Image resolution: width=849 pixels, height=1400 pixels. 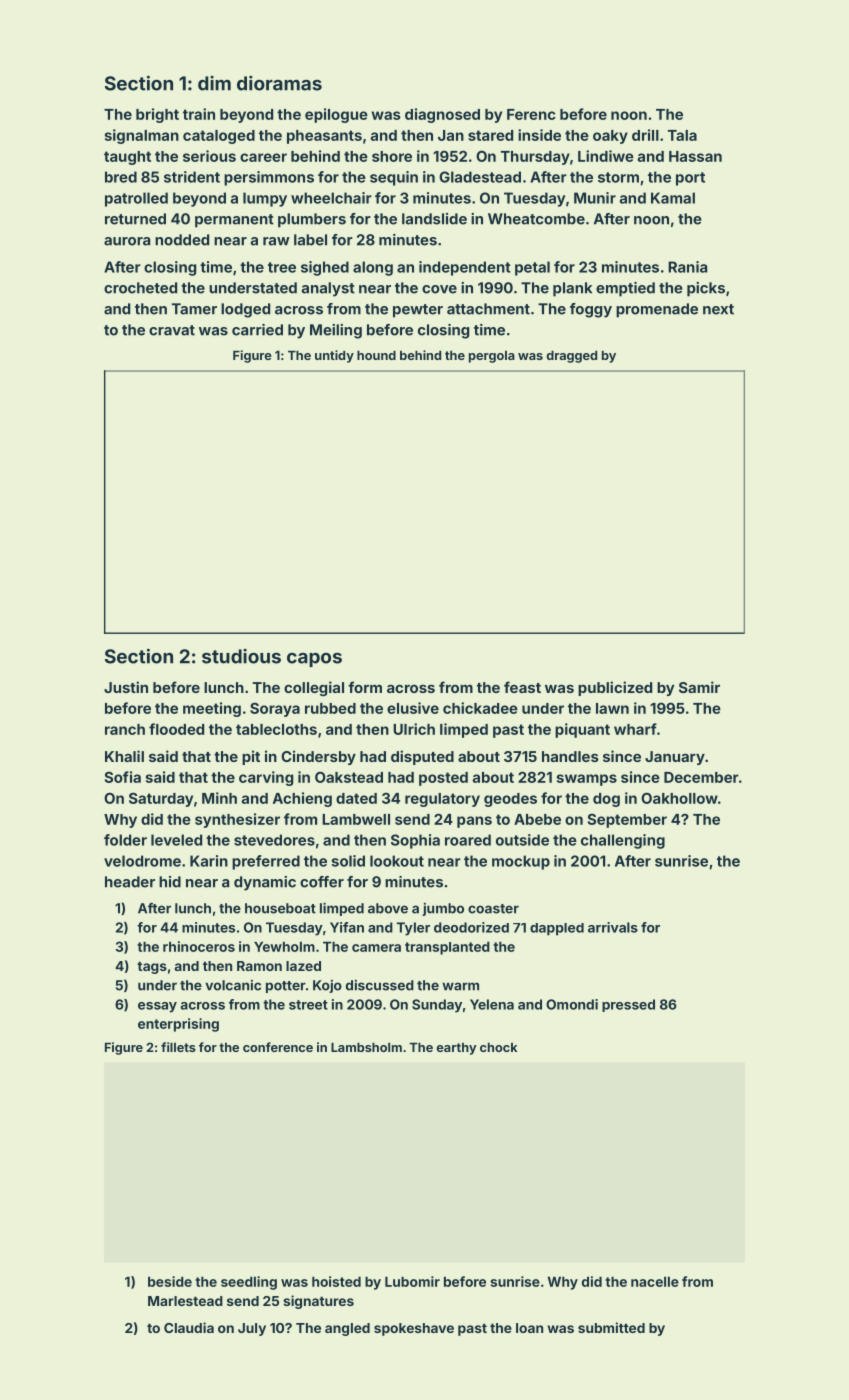 I want to click on analyst, so click(x=328, y=289).
